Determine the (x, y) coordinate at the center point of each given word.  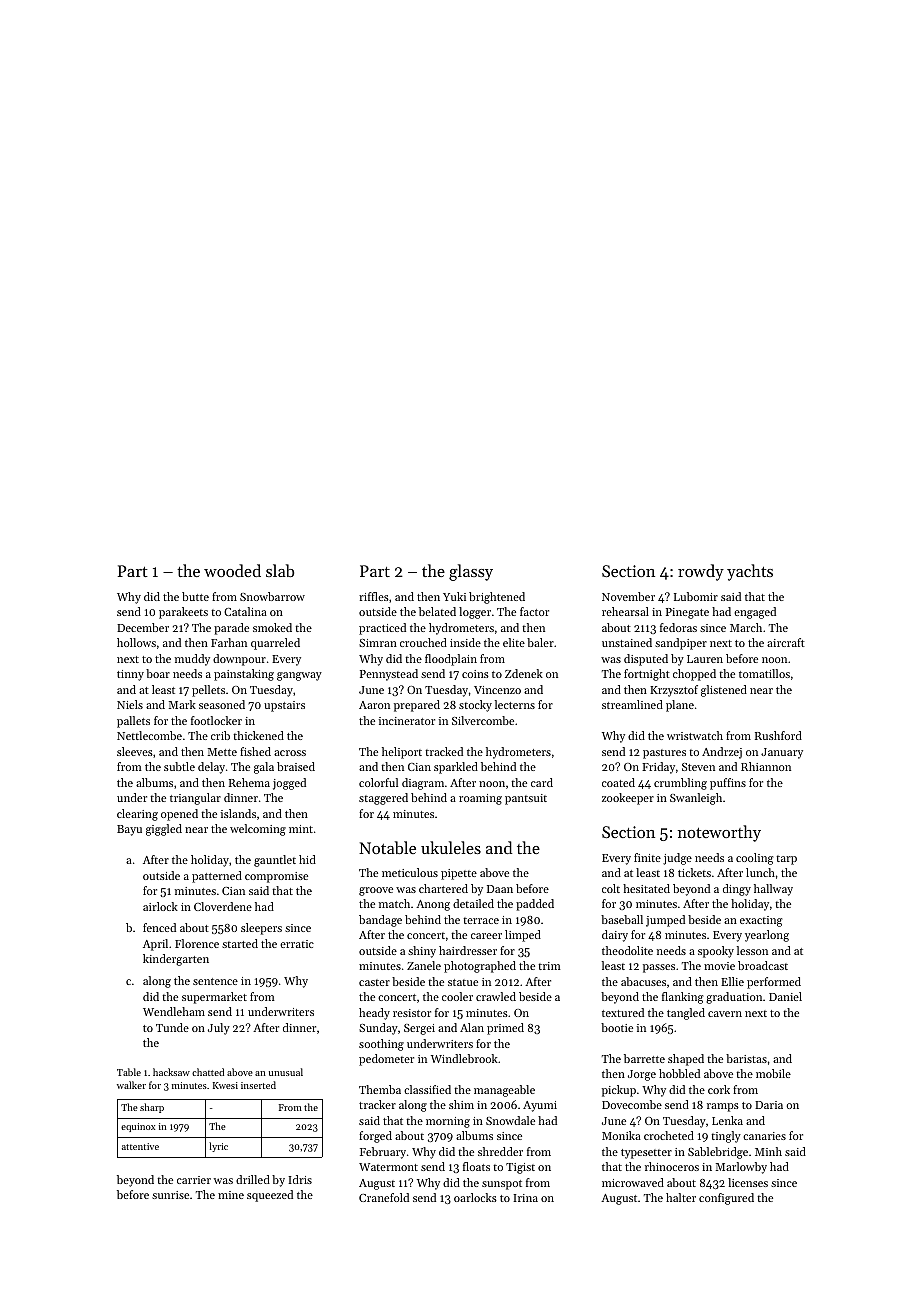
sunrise (170, 1195)
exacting (761, 921)
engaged (755, 613)
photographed (480, 967)
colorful (378, 782)
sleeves (135, 751)
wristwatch (695, 735)
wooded (232, 570)
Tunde (172, 1027)
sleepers (261, 929)
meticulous (410, 872)
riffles (374, 596)
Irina (525, 1198)
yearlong (767, 936)
